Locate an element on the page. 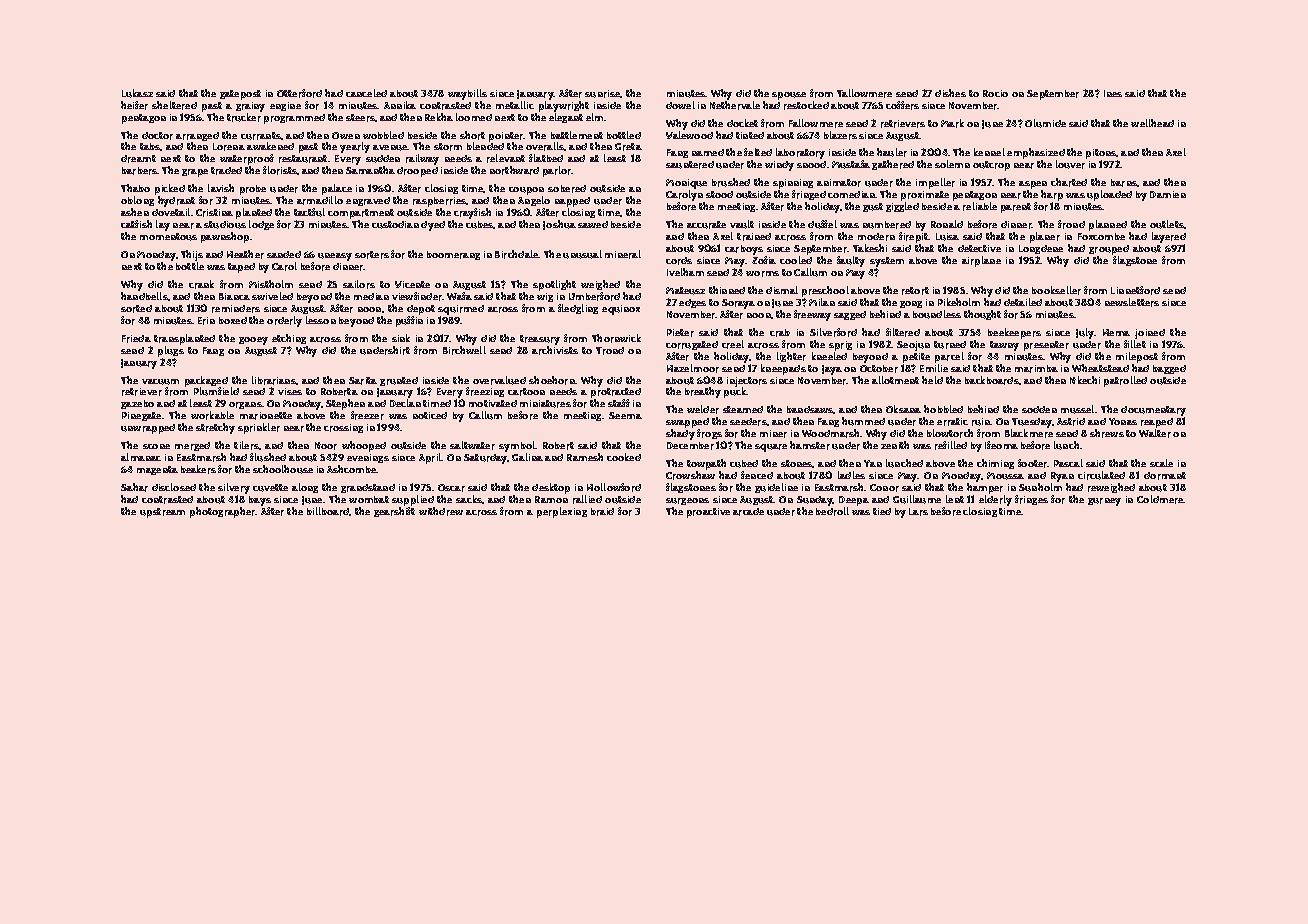  harp is located at coordinates (1052, 195).
